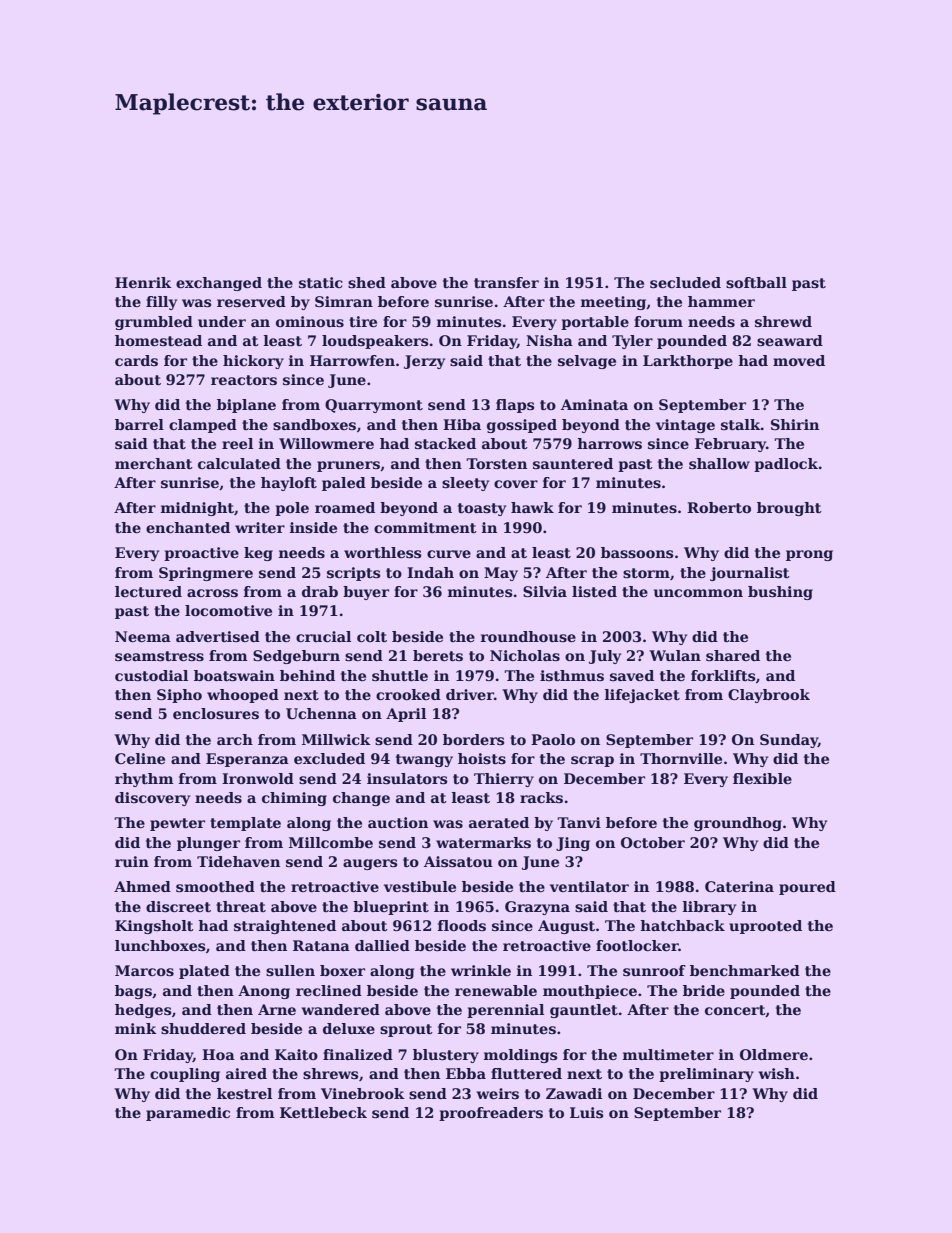  I want to click on Ahmed, so click(142, 886).
